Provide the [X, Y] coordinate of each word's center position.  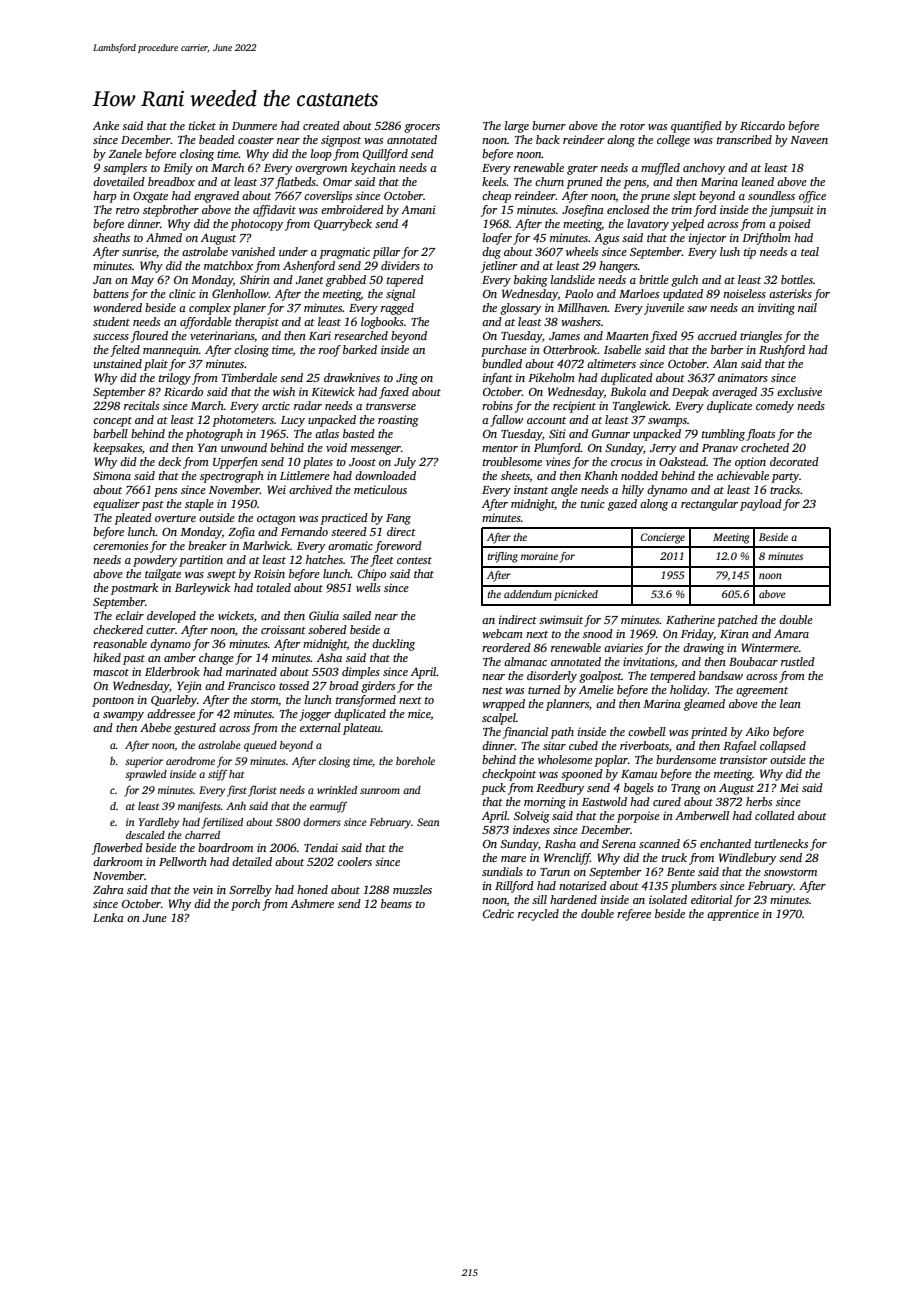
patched [737, 621]
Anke [106, 125]
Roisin [269, 573]
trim [682, 209]
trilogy [175, 379]
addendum [528, 594]
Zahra [108, 889]
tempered [673, 677]
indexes [531, 829]
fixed [663, 337]
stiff [217, 775]
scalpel [499, 719]
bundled [502, 363]
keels [494, 181]
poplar [611, 761]
